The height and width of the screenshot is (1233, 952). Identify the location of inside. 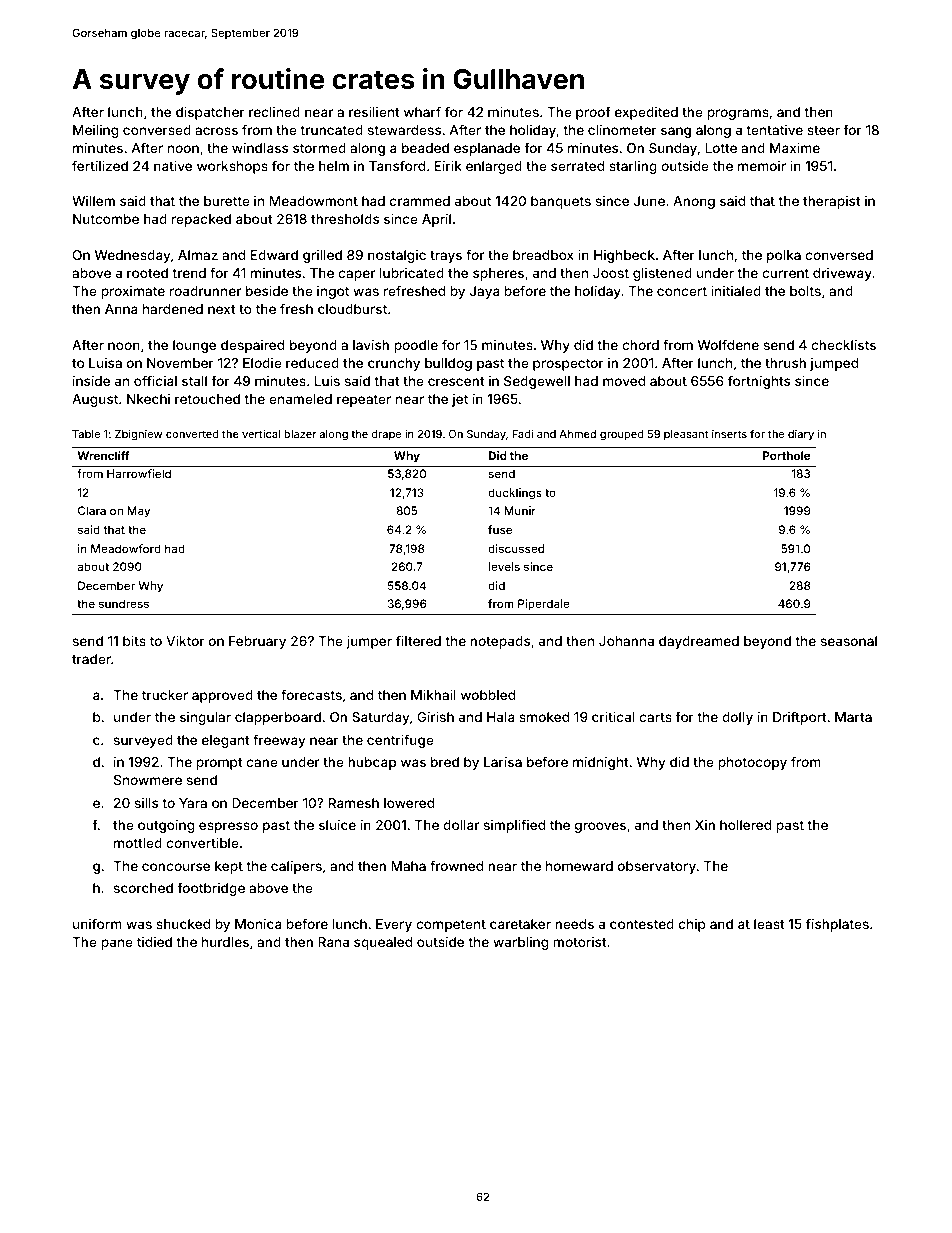
(91, 381).
